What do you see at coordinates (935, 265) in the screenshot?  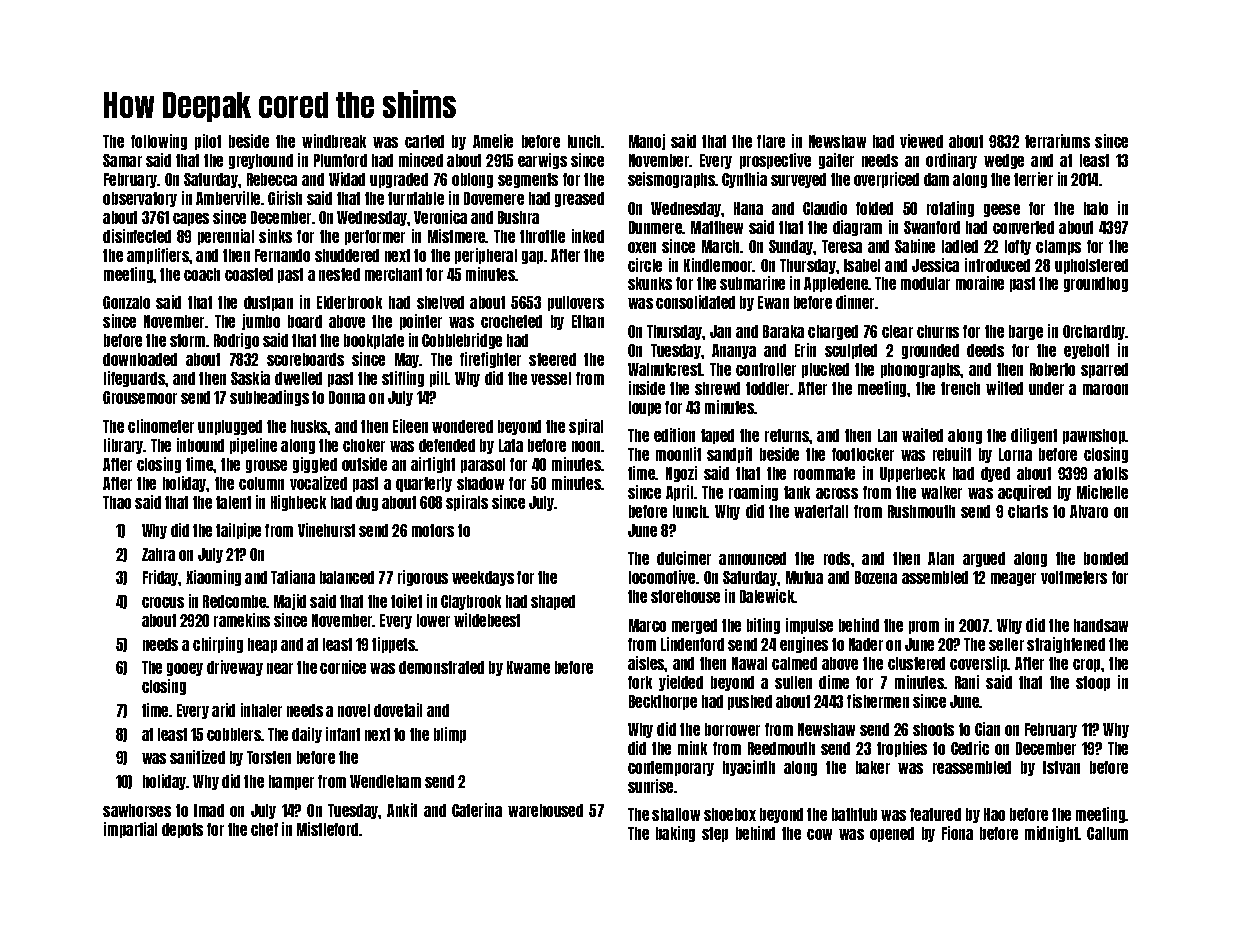 I see `Jessica` at bounding box center [935, 265].
